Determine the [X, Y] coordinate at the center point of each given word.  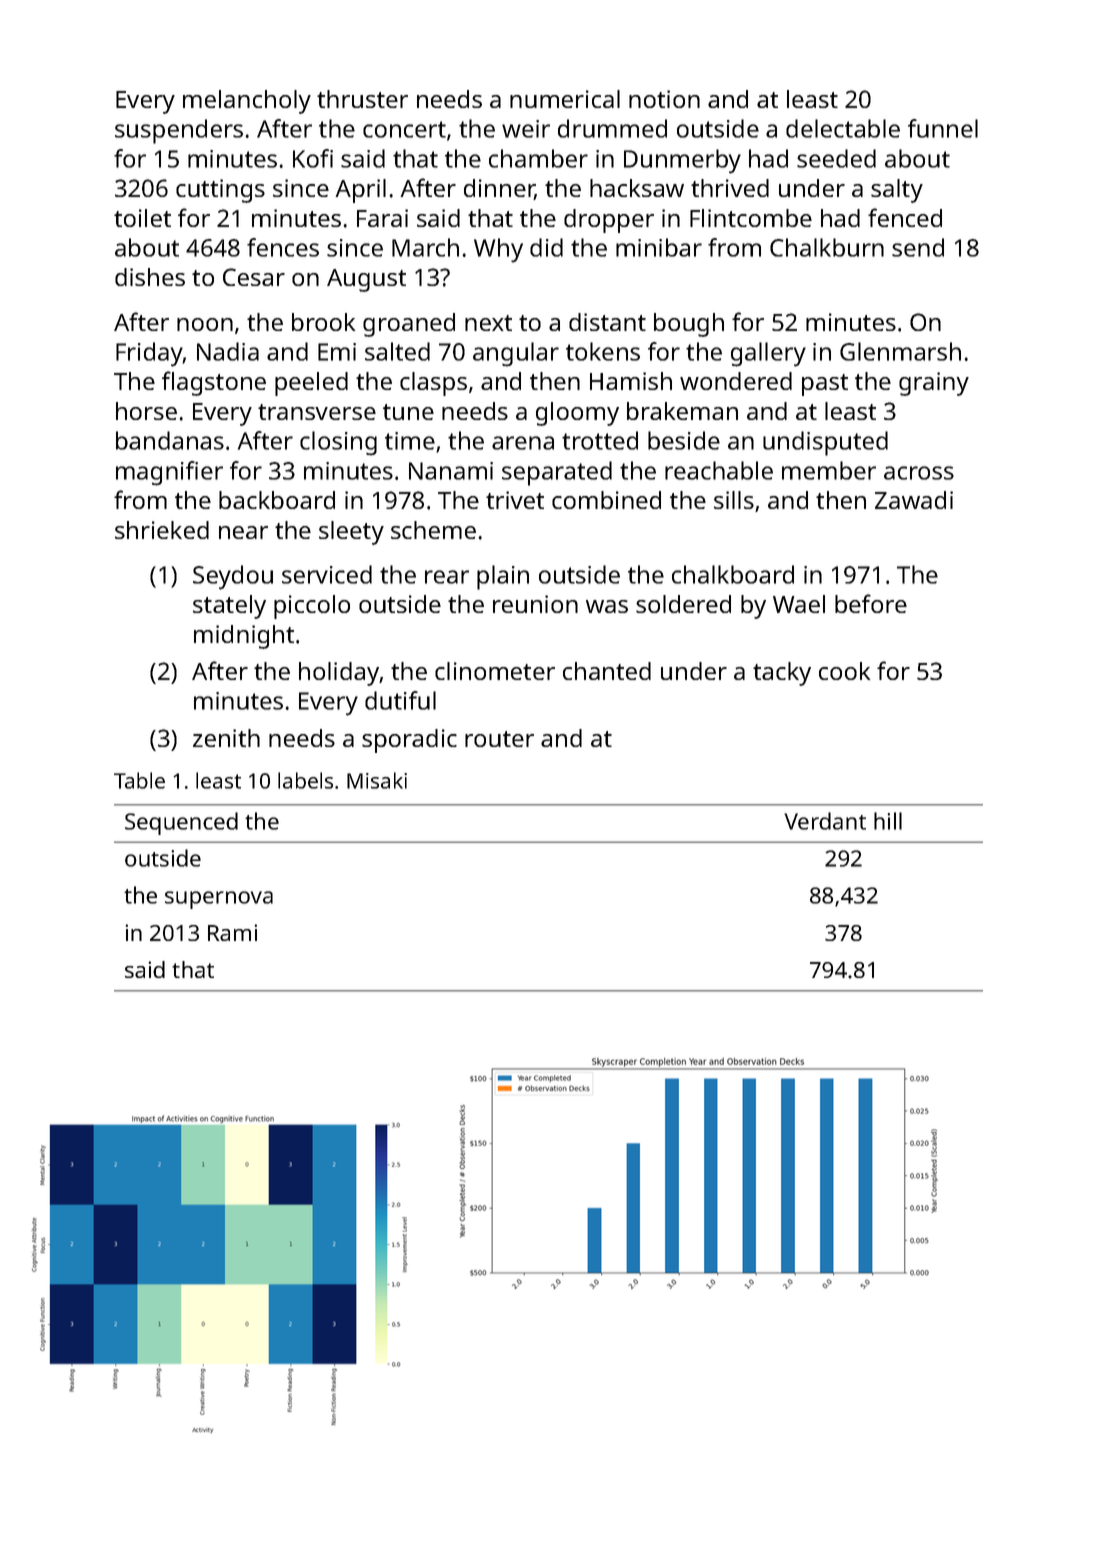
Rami [232, 932]
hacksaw [637, 188]
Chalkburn [827, 247]
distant [607, 322]
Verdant [825, 821]
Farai [382, 218]
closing [338, 443]
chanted [607, 671]
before [871, 603]
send [918, 247]
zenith [226, 738]
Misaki [377, 780]
